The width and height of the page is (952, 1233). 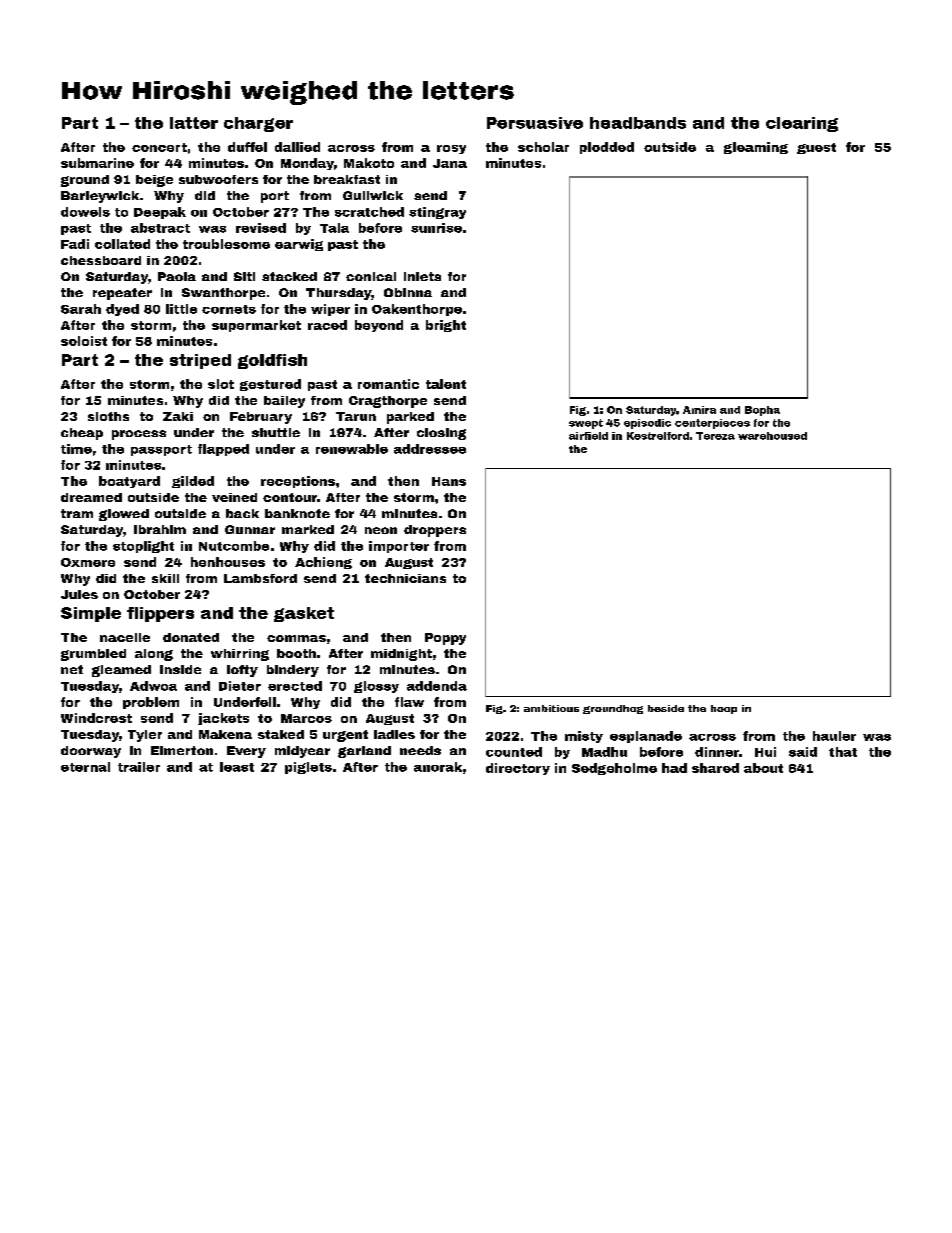 I want to click on Poppy, so click(x=445, y=639).
